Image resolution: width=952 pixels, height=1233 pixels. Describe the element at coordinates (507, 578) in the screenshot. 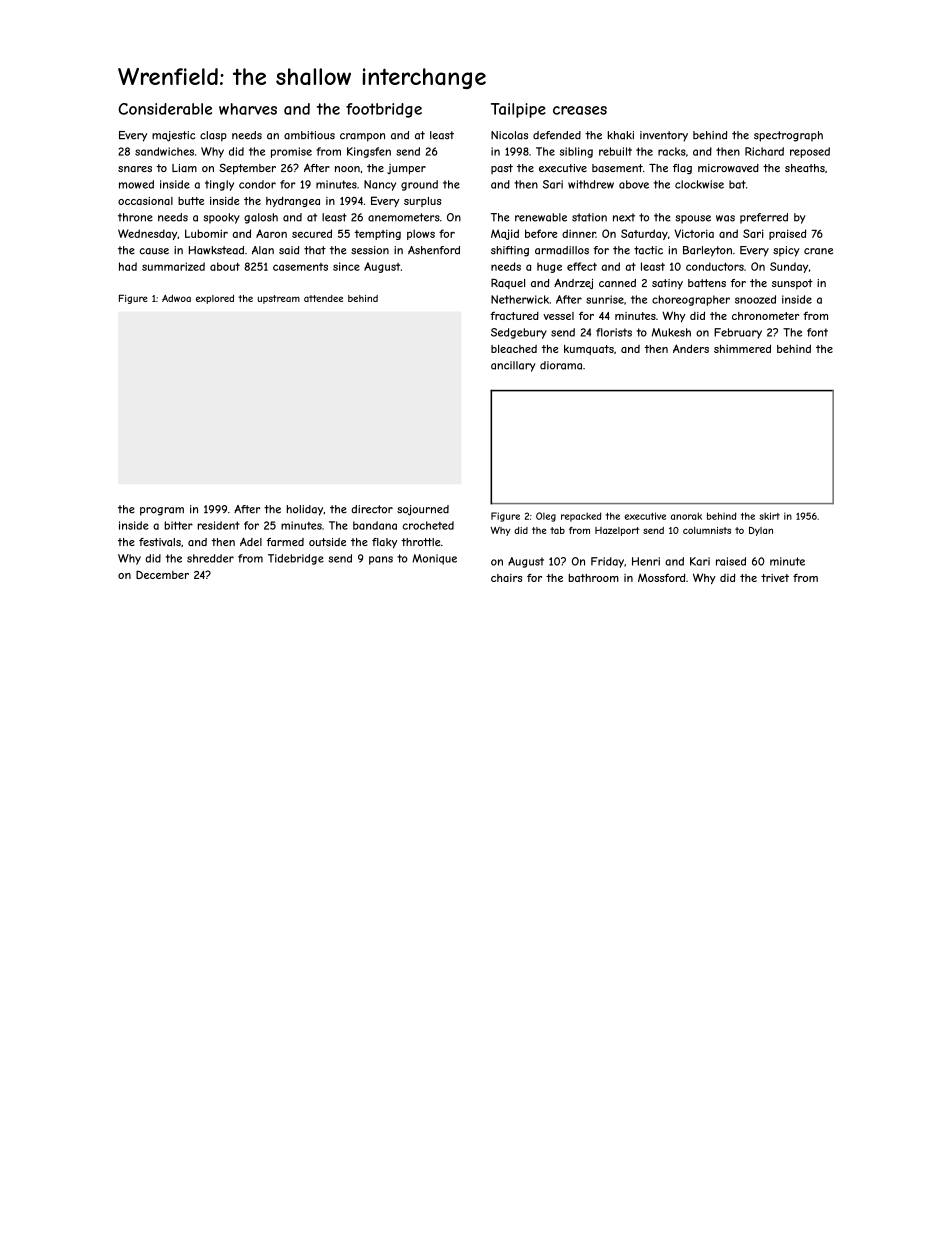

I see `chairs` at that location.
